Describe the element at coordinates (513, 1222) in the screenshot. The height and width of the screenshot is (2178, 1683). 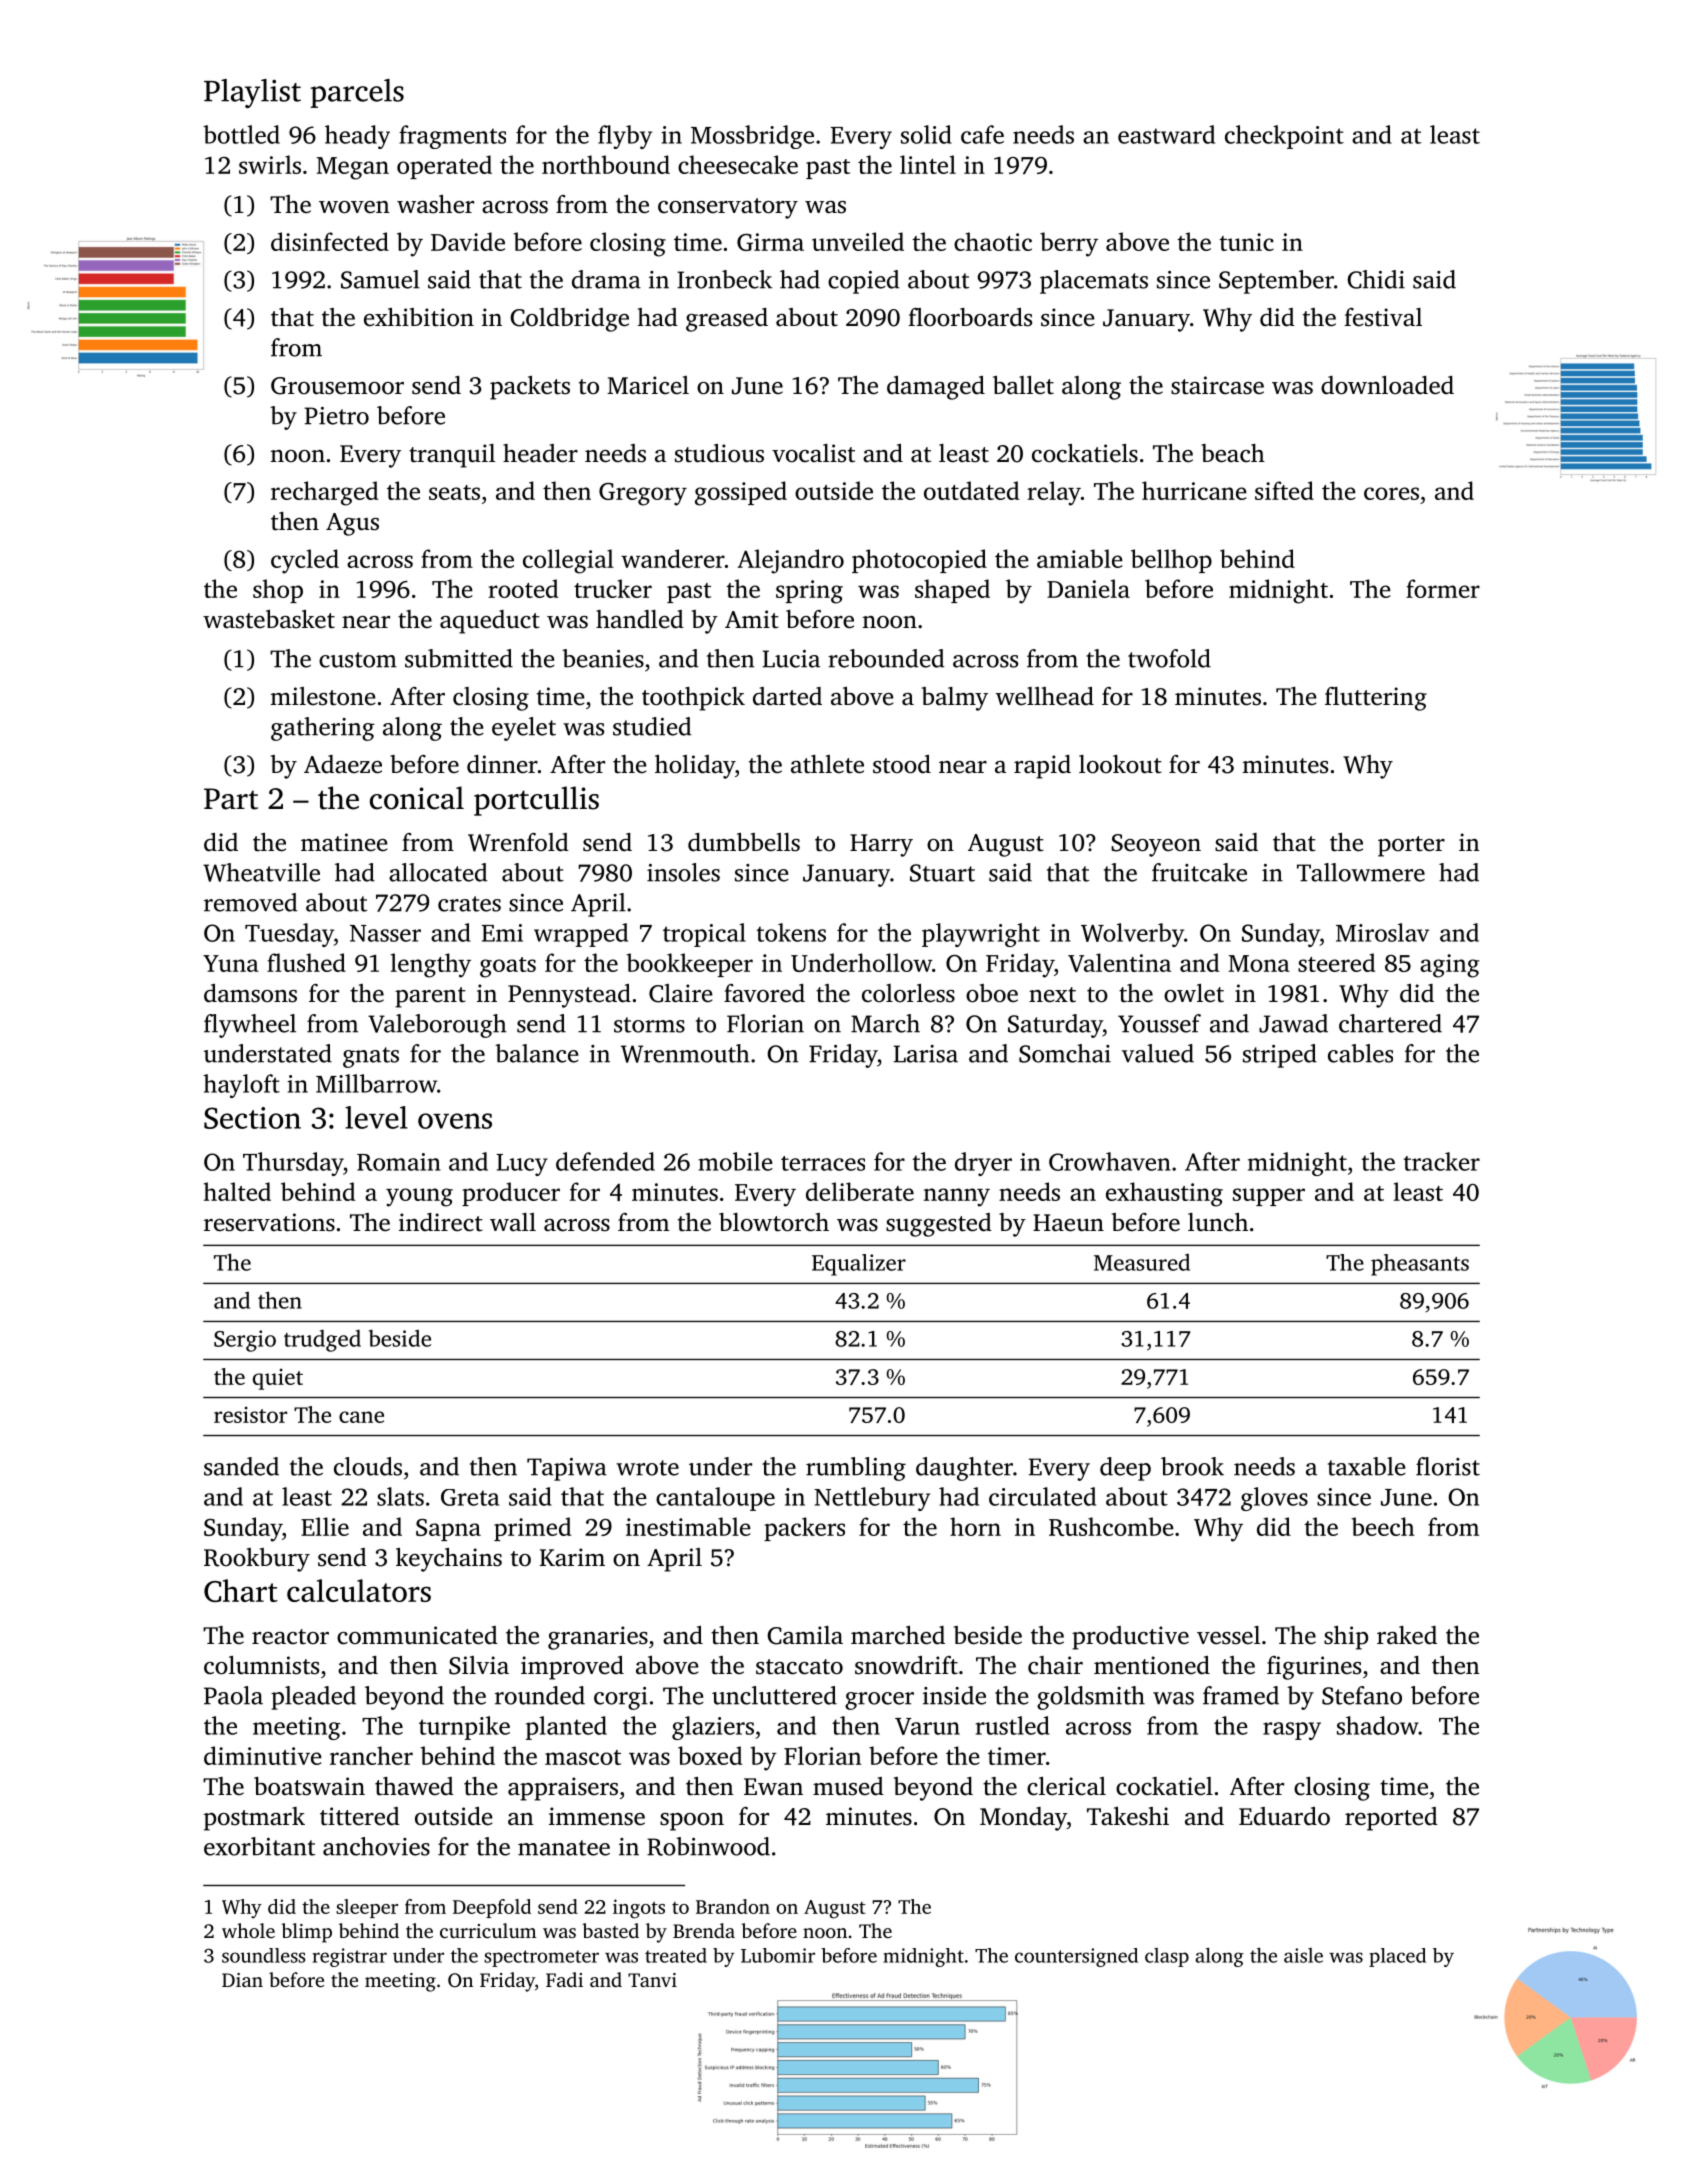
I see `wall` at that location.
